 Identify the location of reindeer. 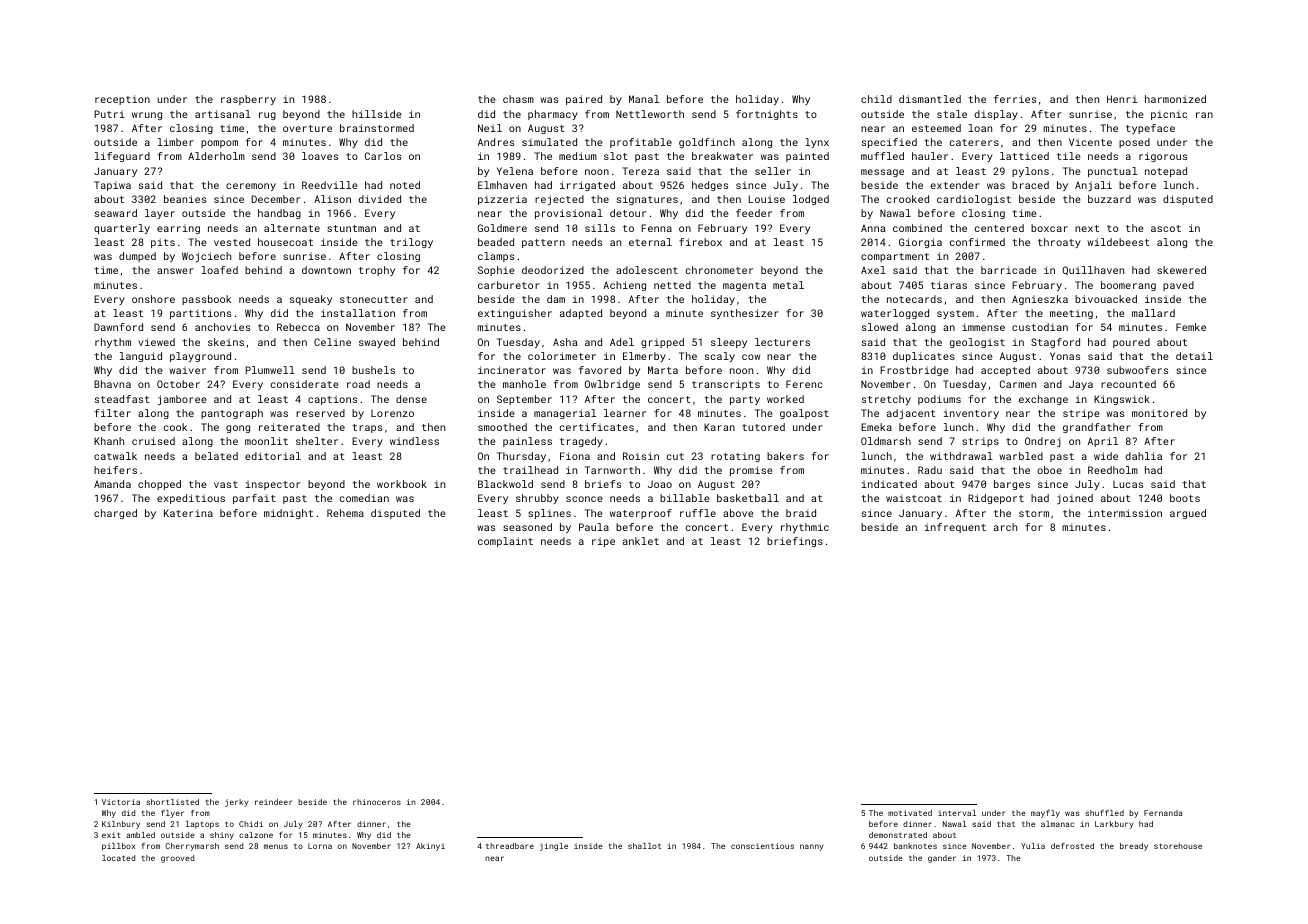
(273, 802).
